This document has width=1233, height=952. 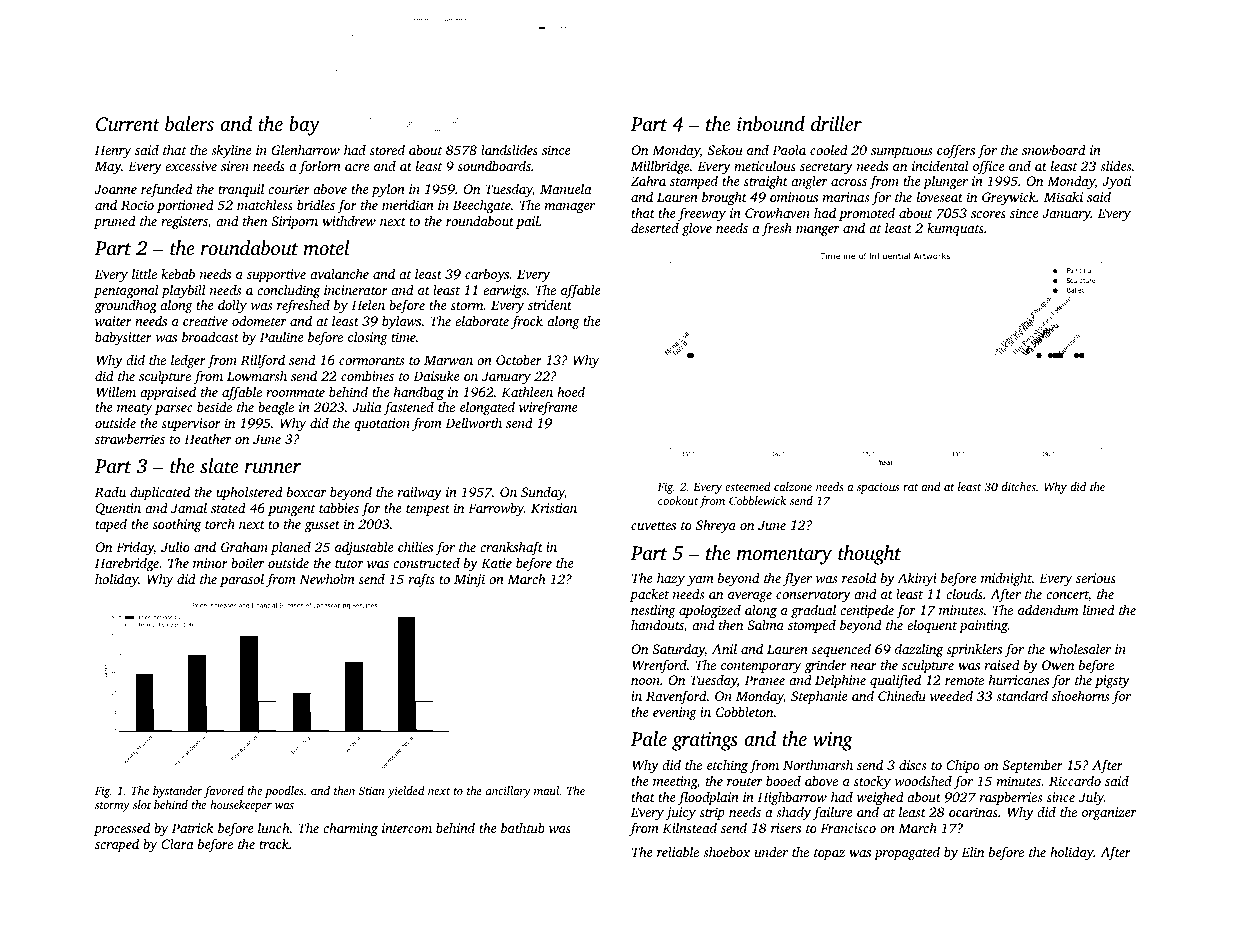 What do you see at coordinates (249, 493) in the document?
I see `upholstered` at bounding box center [249, 493].
